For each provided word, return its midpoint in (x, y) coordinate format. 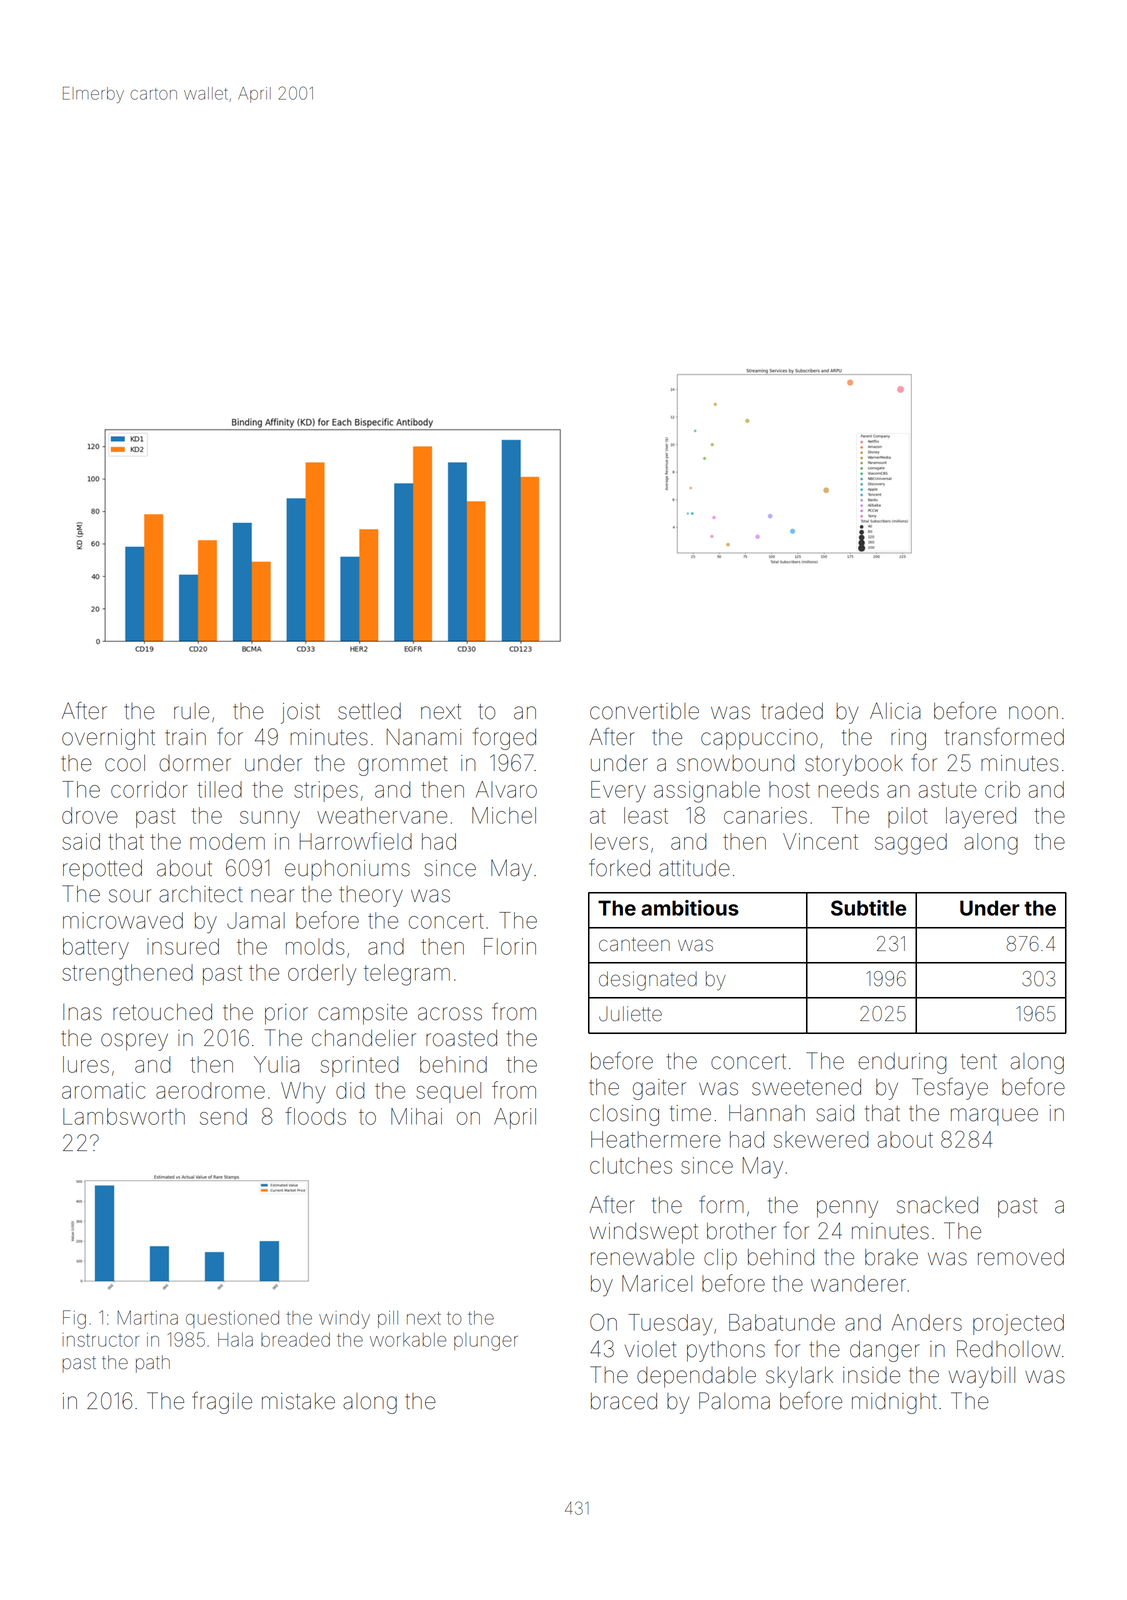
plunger (486, 1342)
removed (1021, 1257)
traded (792, 711)
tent (979, 1062)
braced (624, 1401)
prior (286, 1014)
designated (648, 981)
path (153, 1364)
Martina (147, 1317)
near (272, 896)
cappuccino (759, 739)
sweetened (806, 1087)
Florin (510, 946)
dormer (195, 763)
